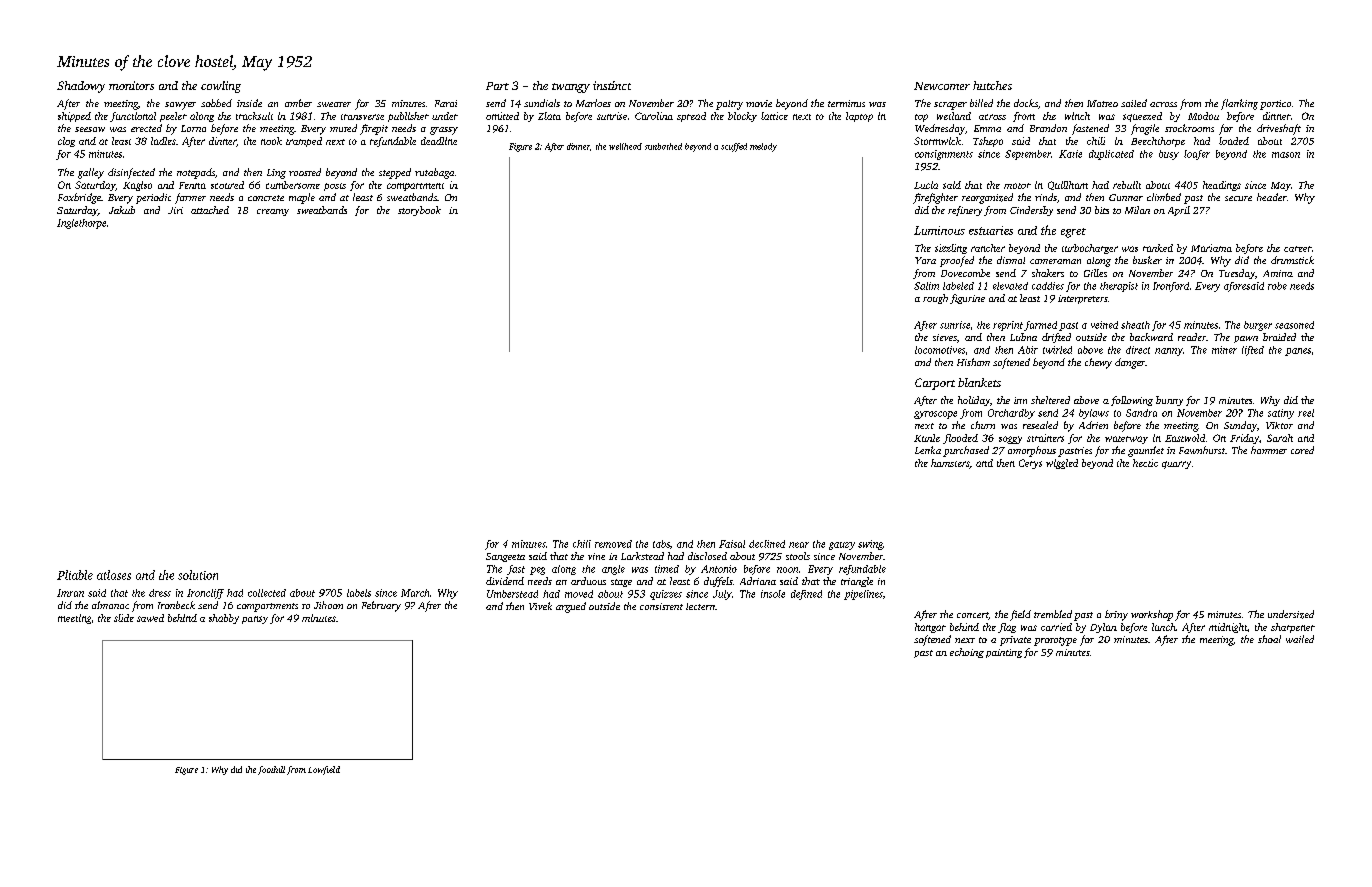  I want to click on declined, so click(767, 544).
